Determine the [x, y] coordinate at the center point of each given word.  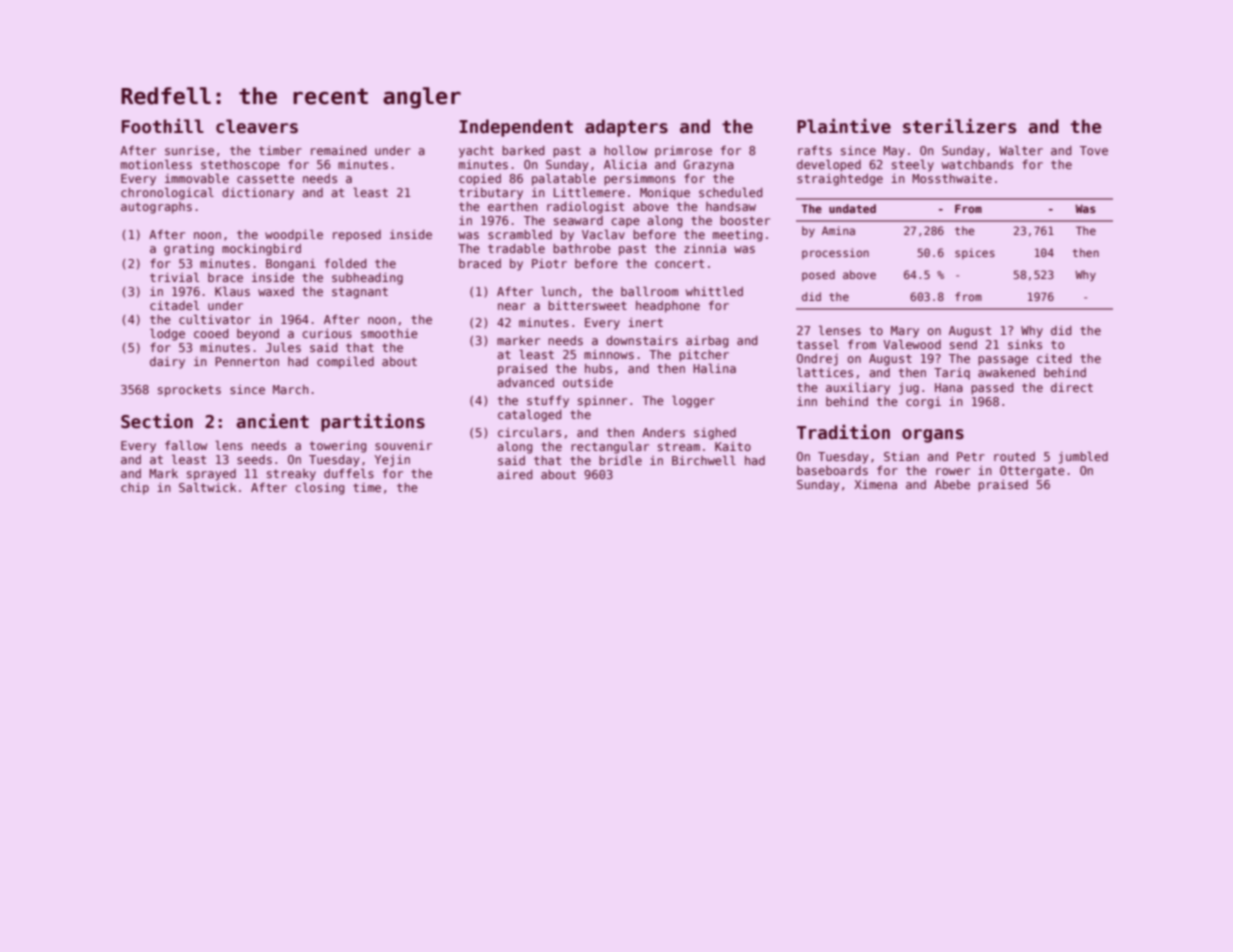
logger [693, 401]
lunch [558, 291]
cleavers [257, 126]
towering [338, 447]
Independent [516, 128]
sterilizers [959, 126]
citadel [174, 305]
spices [975, 253]
